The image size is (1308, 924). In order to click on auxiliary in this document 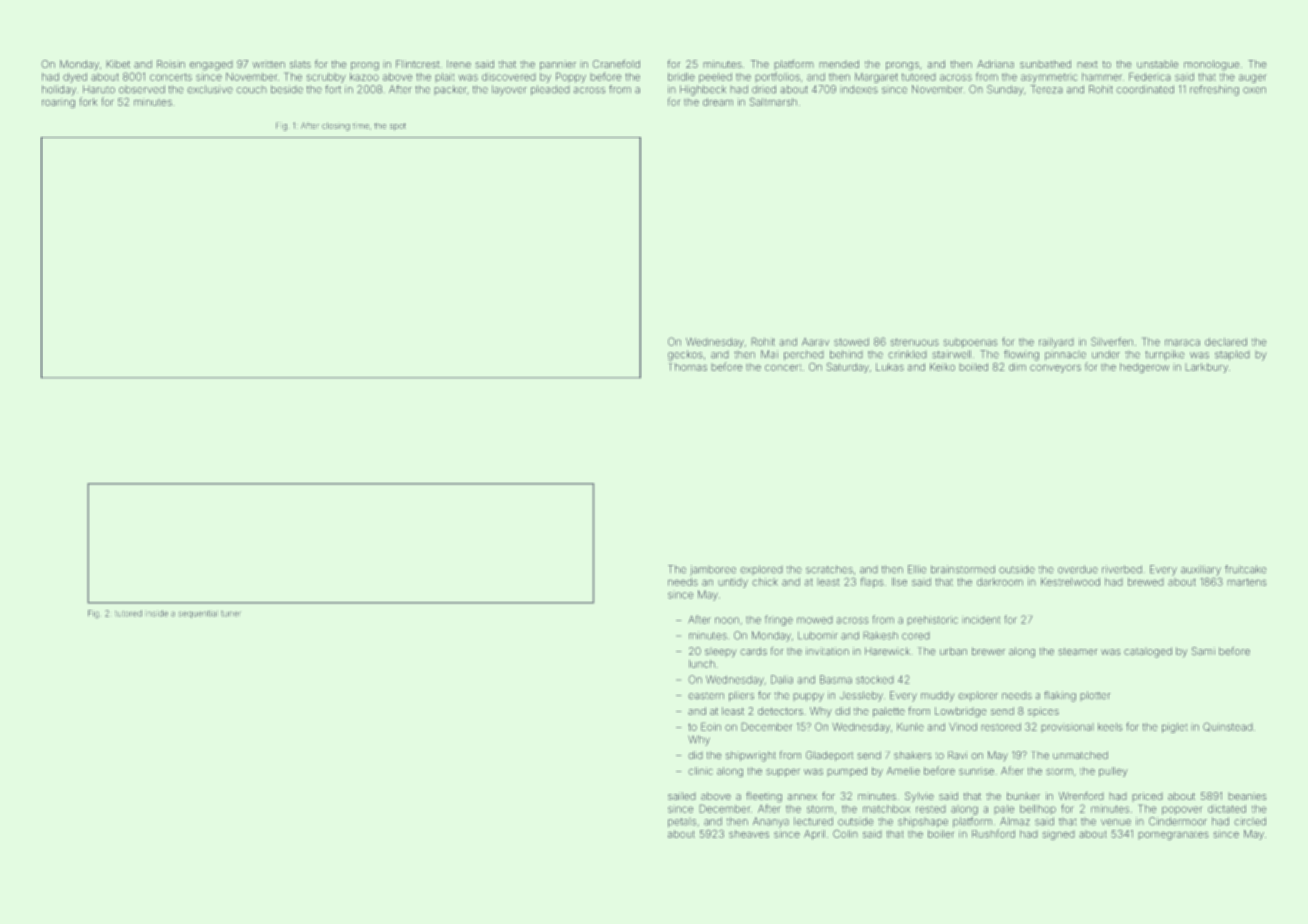, I will do `click(1201, 570)`.
